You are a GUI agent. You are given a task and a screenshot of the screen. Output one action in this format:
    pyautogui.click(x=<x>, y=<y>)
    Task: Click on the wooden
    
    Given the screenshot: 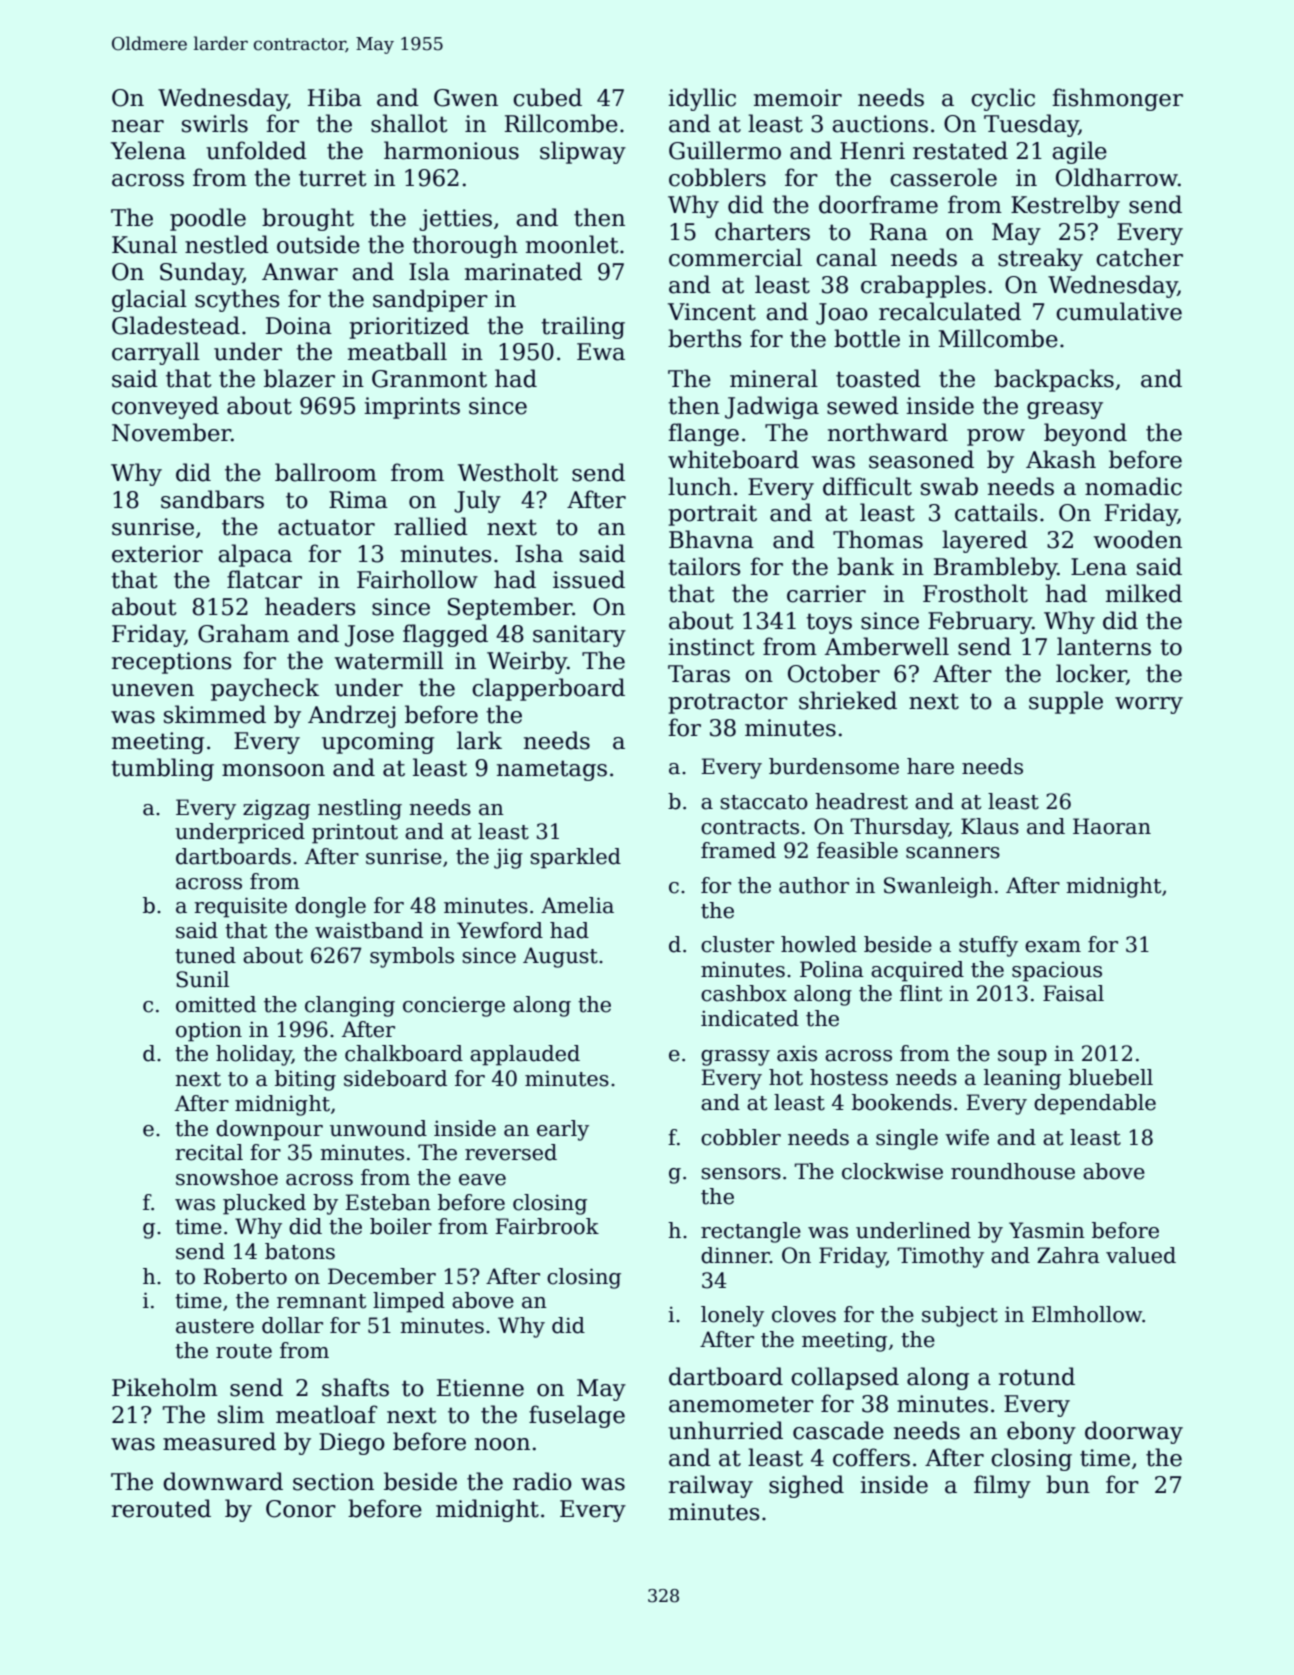 What is the action you would take?
    pyautogui.click(x=1137, y=539)
